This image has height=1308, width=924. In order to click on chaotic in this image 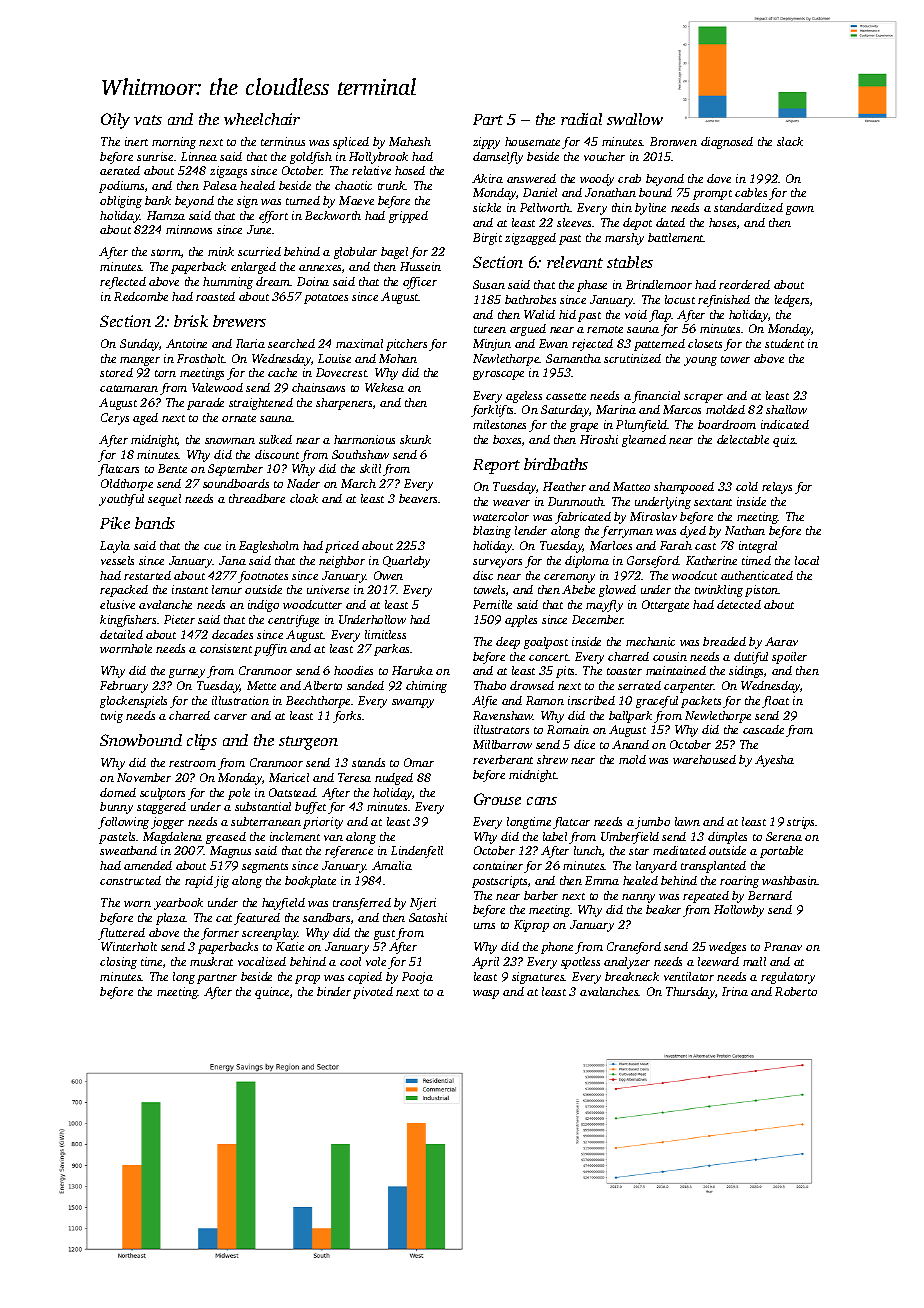, I will do `click(353, 185)`.
